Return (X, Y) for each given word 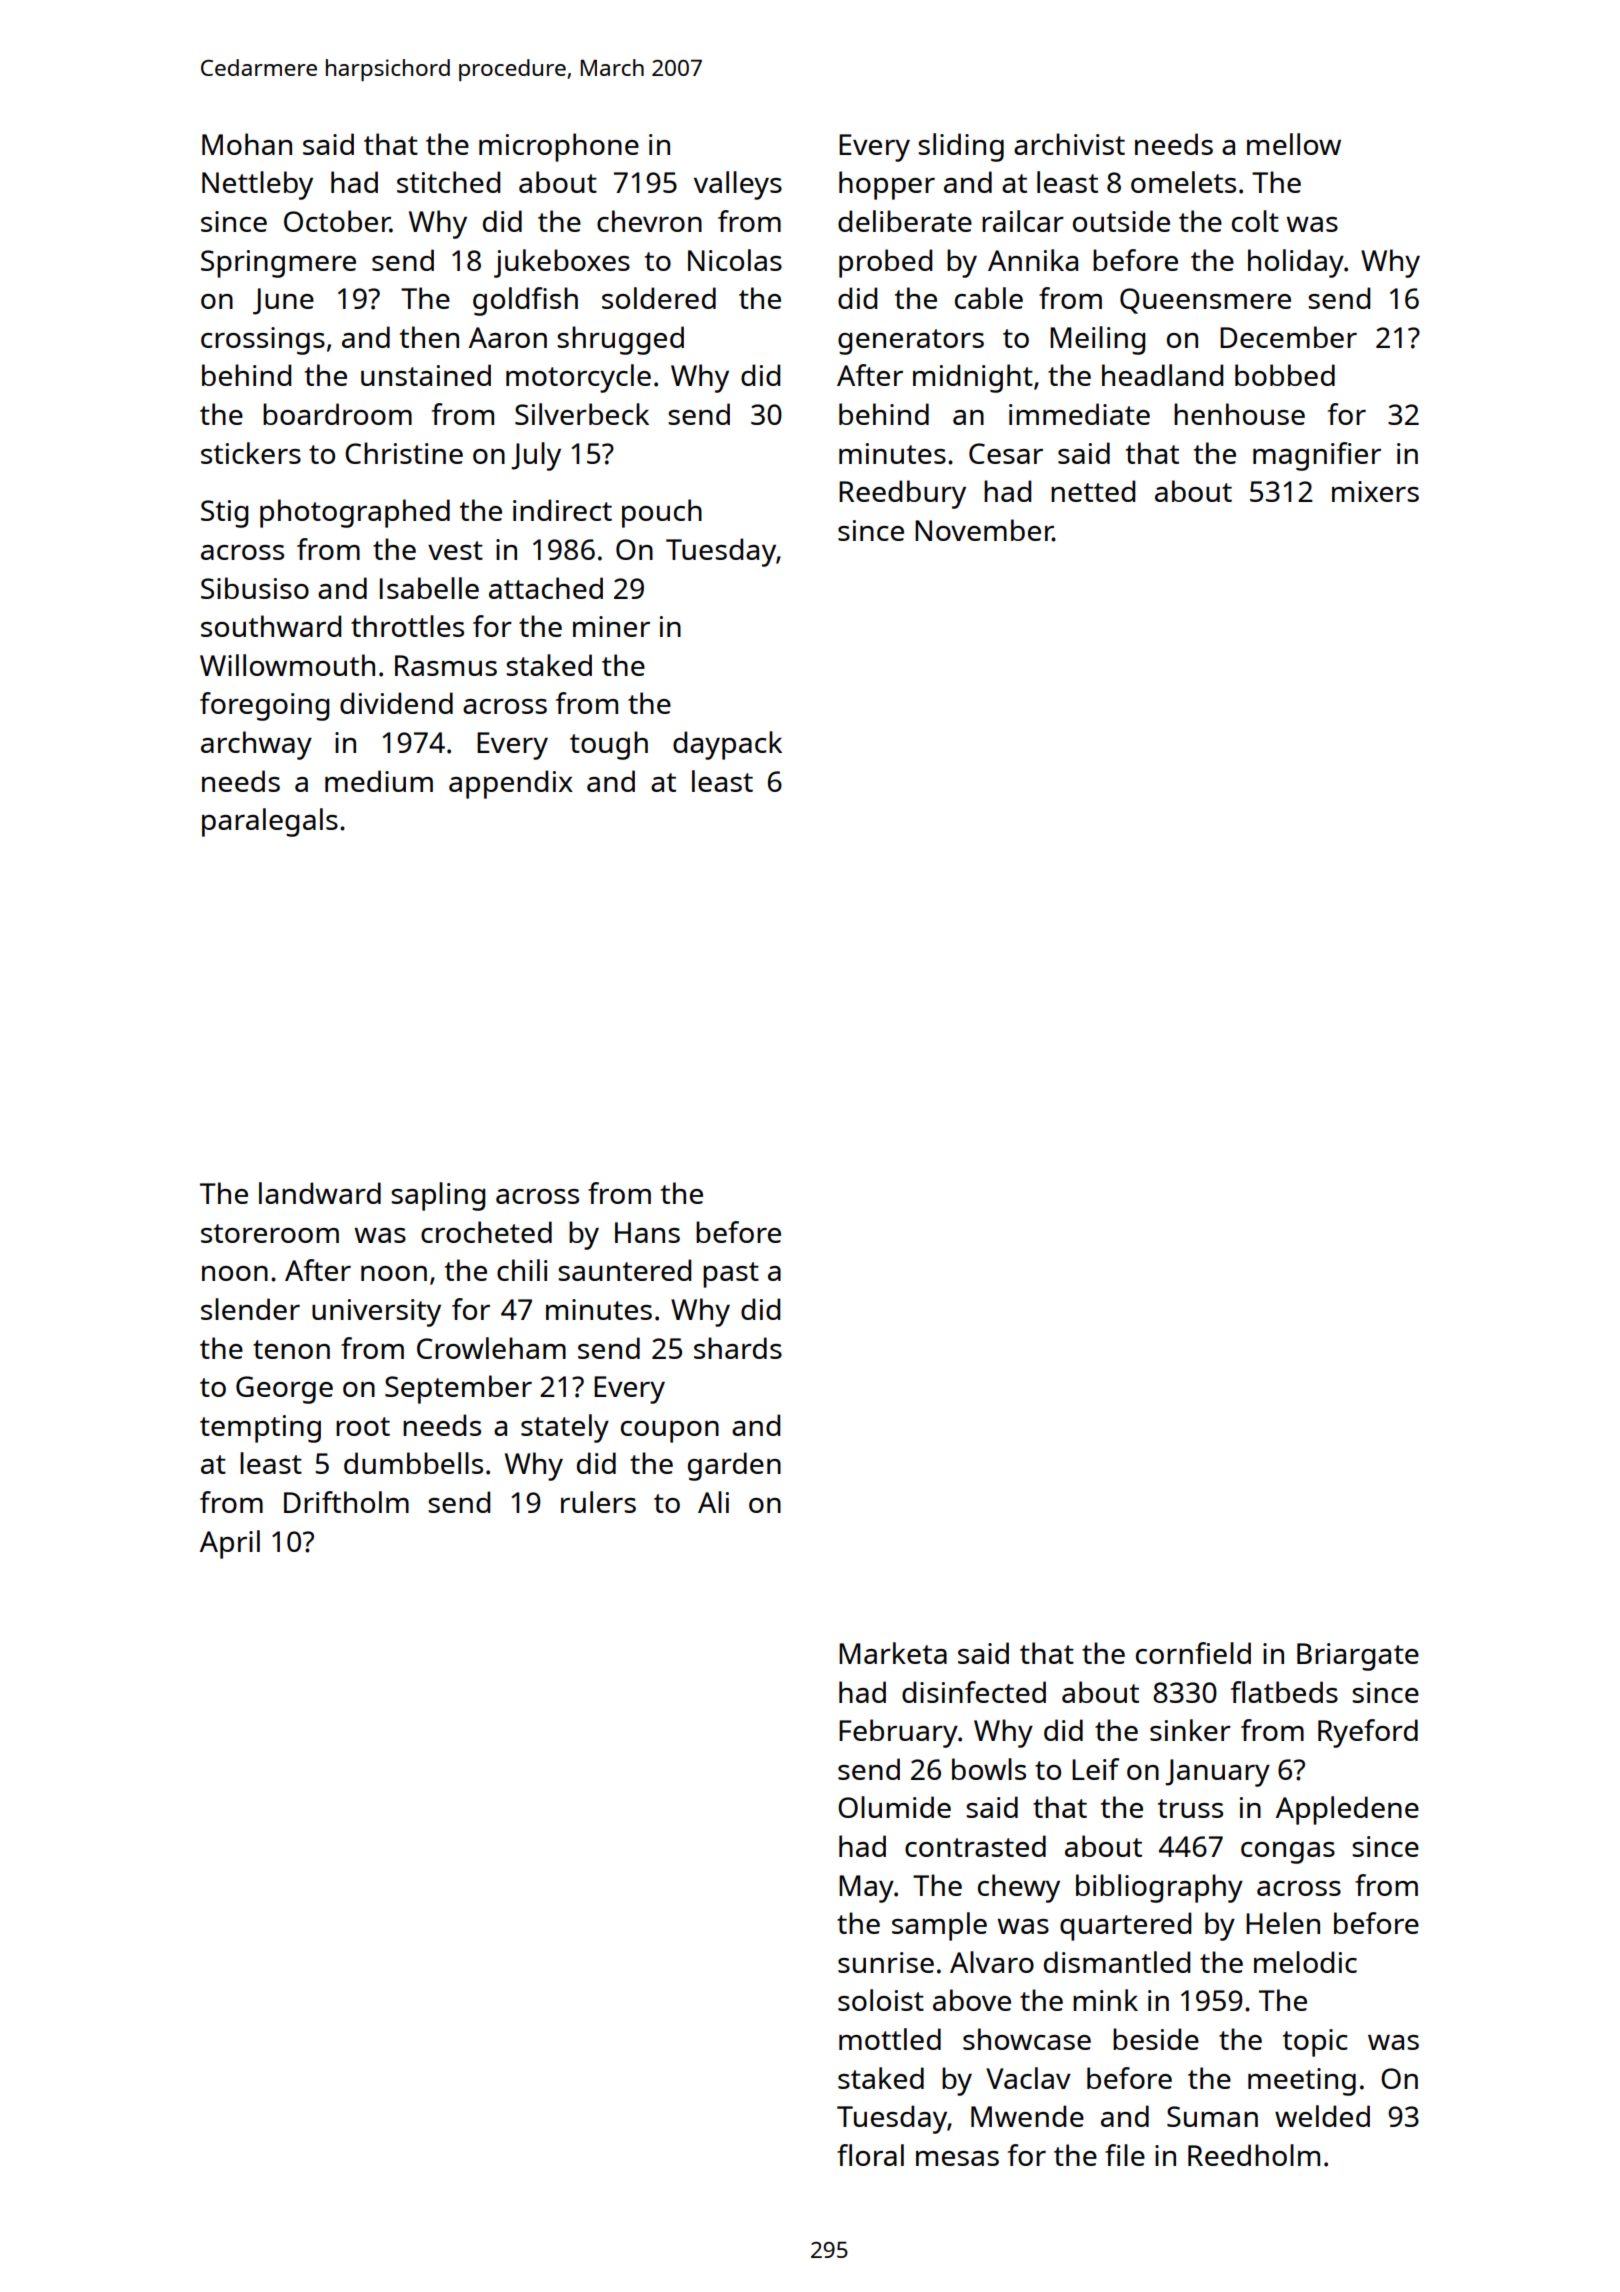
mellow (1294, 144)
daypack (727, 745)
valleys (738, 185)
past (731, 1275)
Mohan (247, 144)
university (376, 1313)
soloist (881, 2000)
